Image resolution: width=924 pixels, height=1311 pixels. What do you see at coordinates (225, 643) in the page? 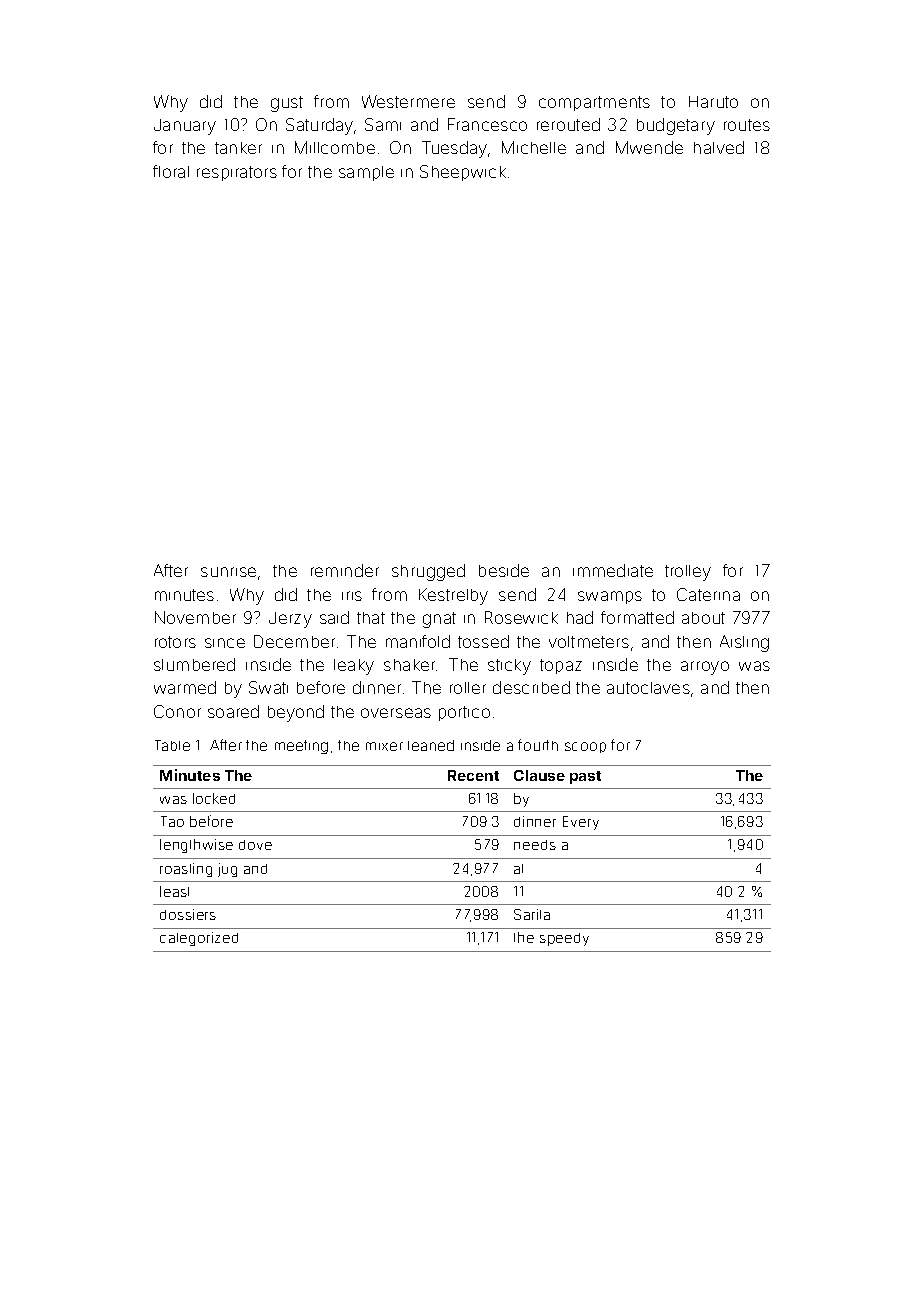
I see `since` at bounding box center [225, 643].
